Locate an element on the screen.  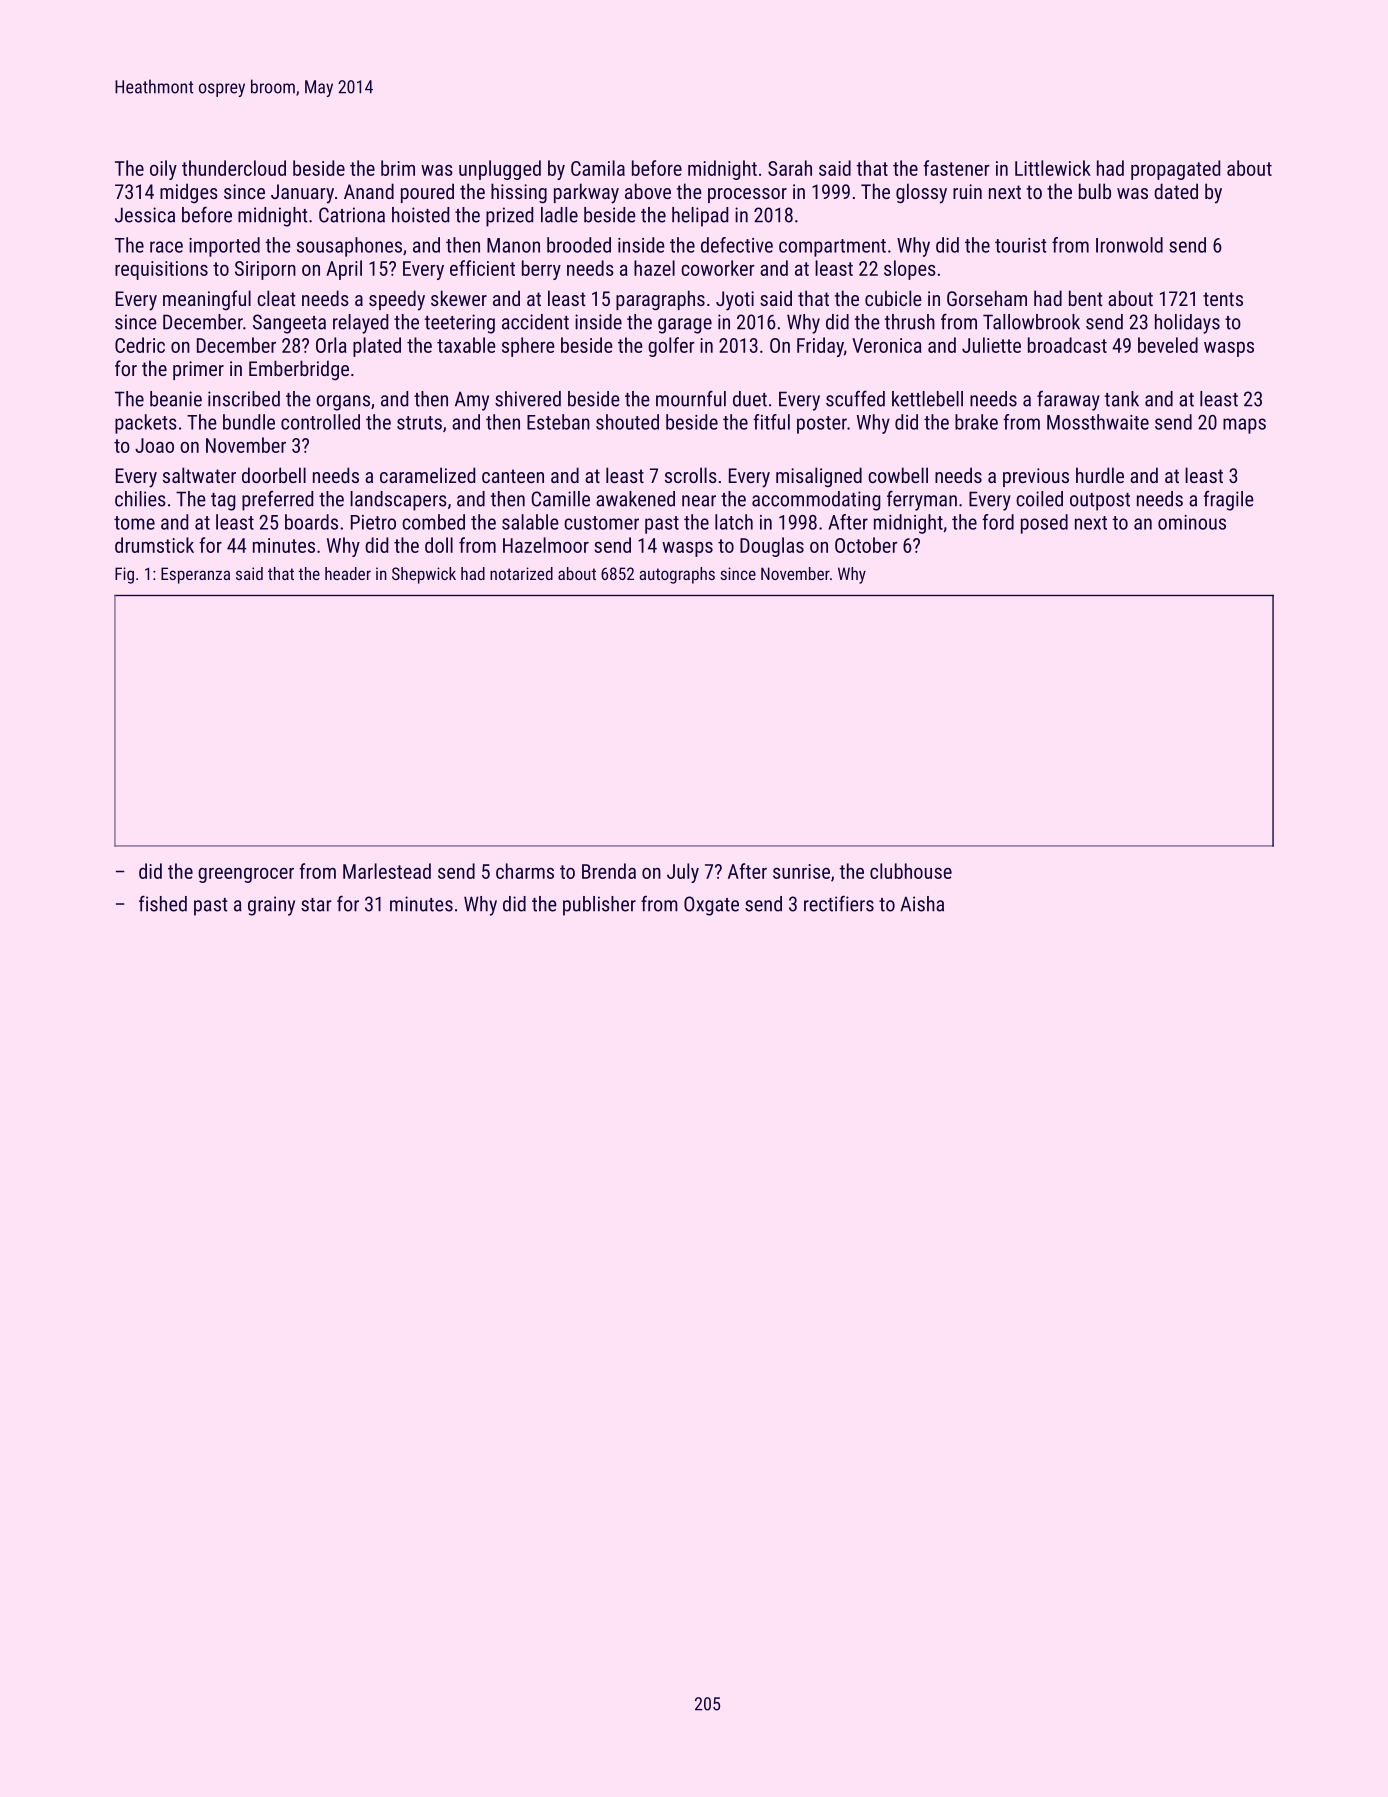
October is located at coordinates (866, 545).
